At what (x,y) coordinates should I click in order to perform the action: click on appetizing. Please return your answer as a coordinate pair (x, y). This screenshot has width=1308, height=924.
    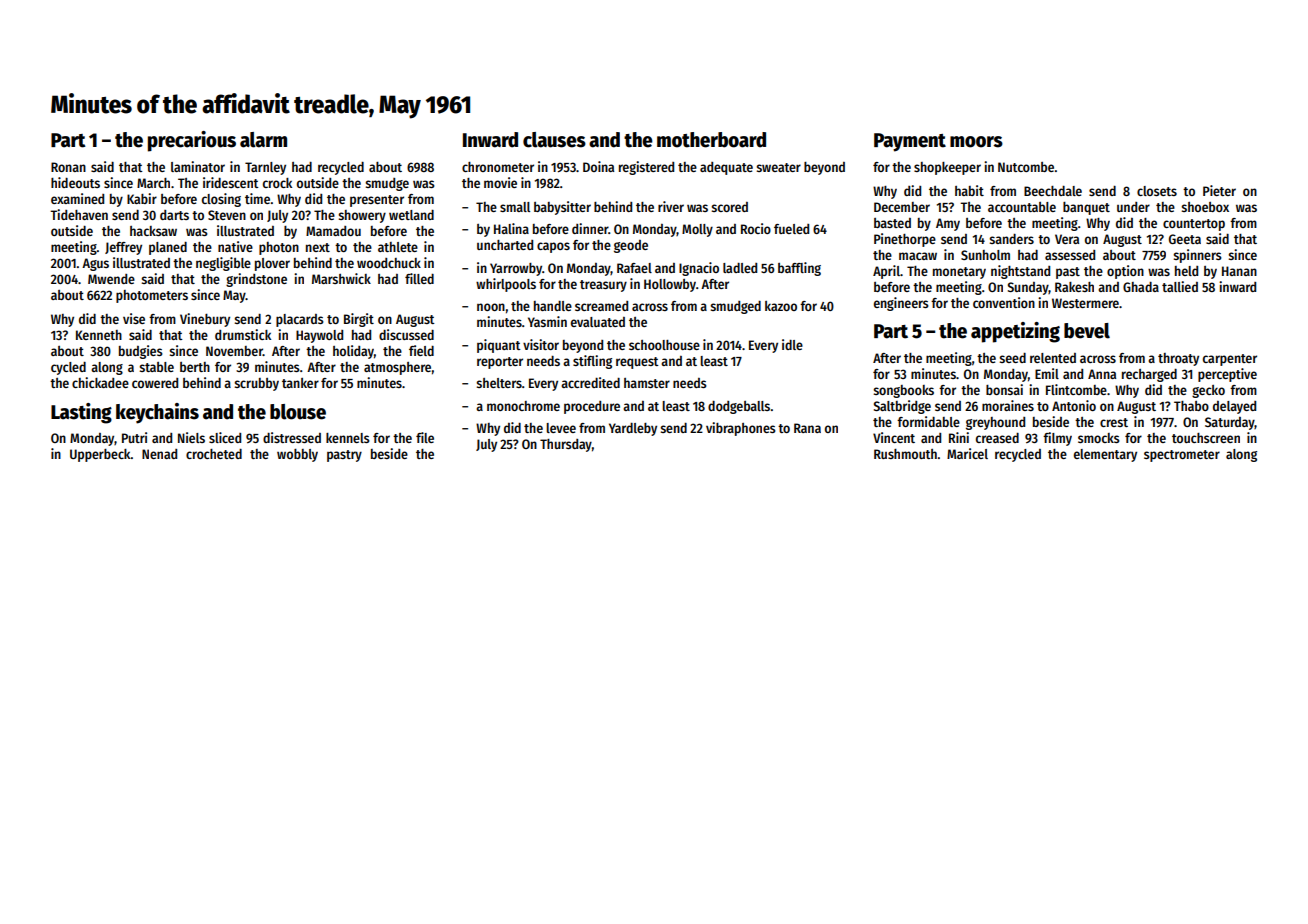
    Looking at the image, I should click on (1015, 332).
